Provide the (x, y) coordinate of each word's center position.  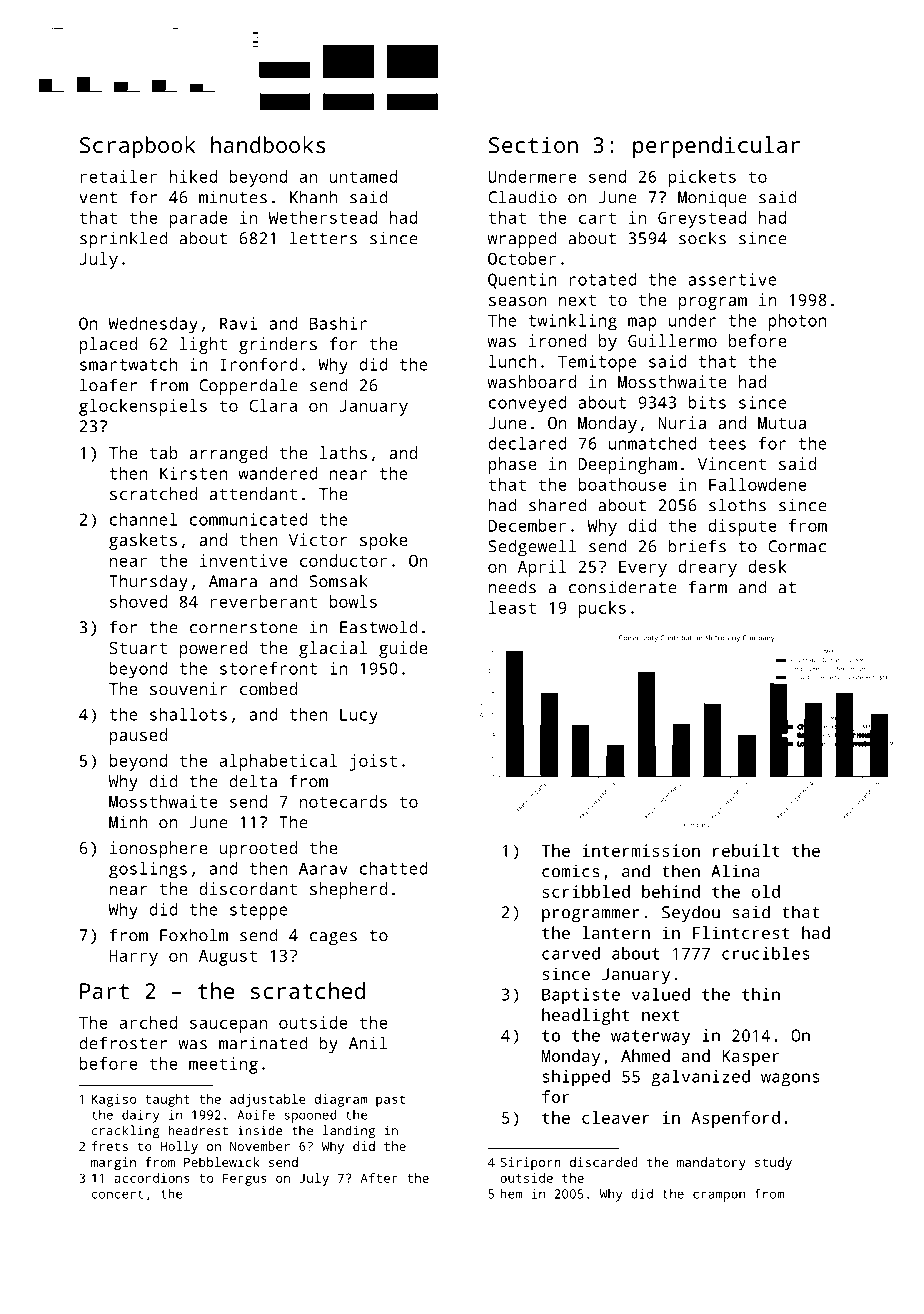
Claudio (522, 197)
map (642, 324)
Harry (133, 958)
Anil (368, 1043)
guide (403, 649)
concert (117, 1194)
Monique (712, 199)
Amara (233, 581)
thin (761, 994)
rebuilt (746, 850)
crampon (719, 1196)
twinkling (572, 322)
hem (511, 1194)
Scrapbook (138, 147)
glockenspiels (143, 407)
